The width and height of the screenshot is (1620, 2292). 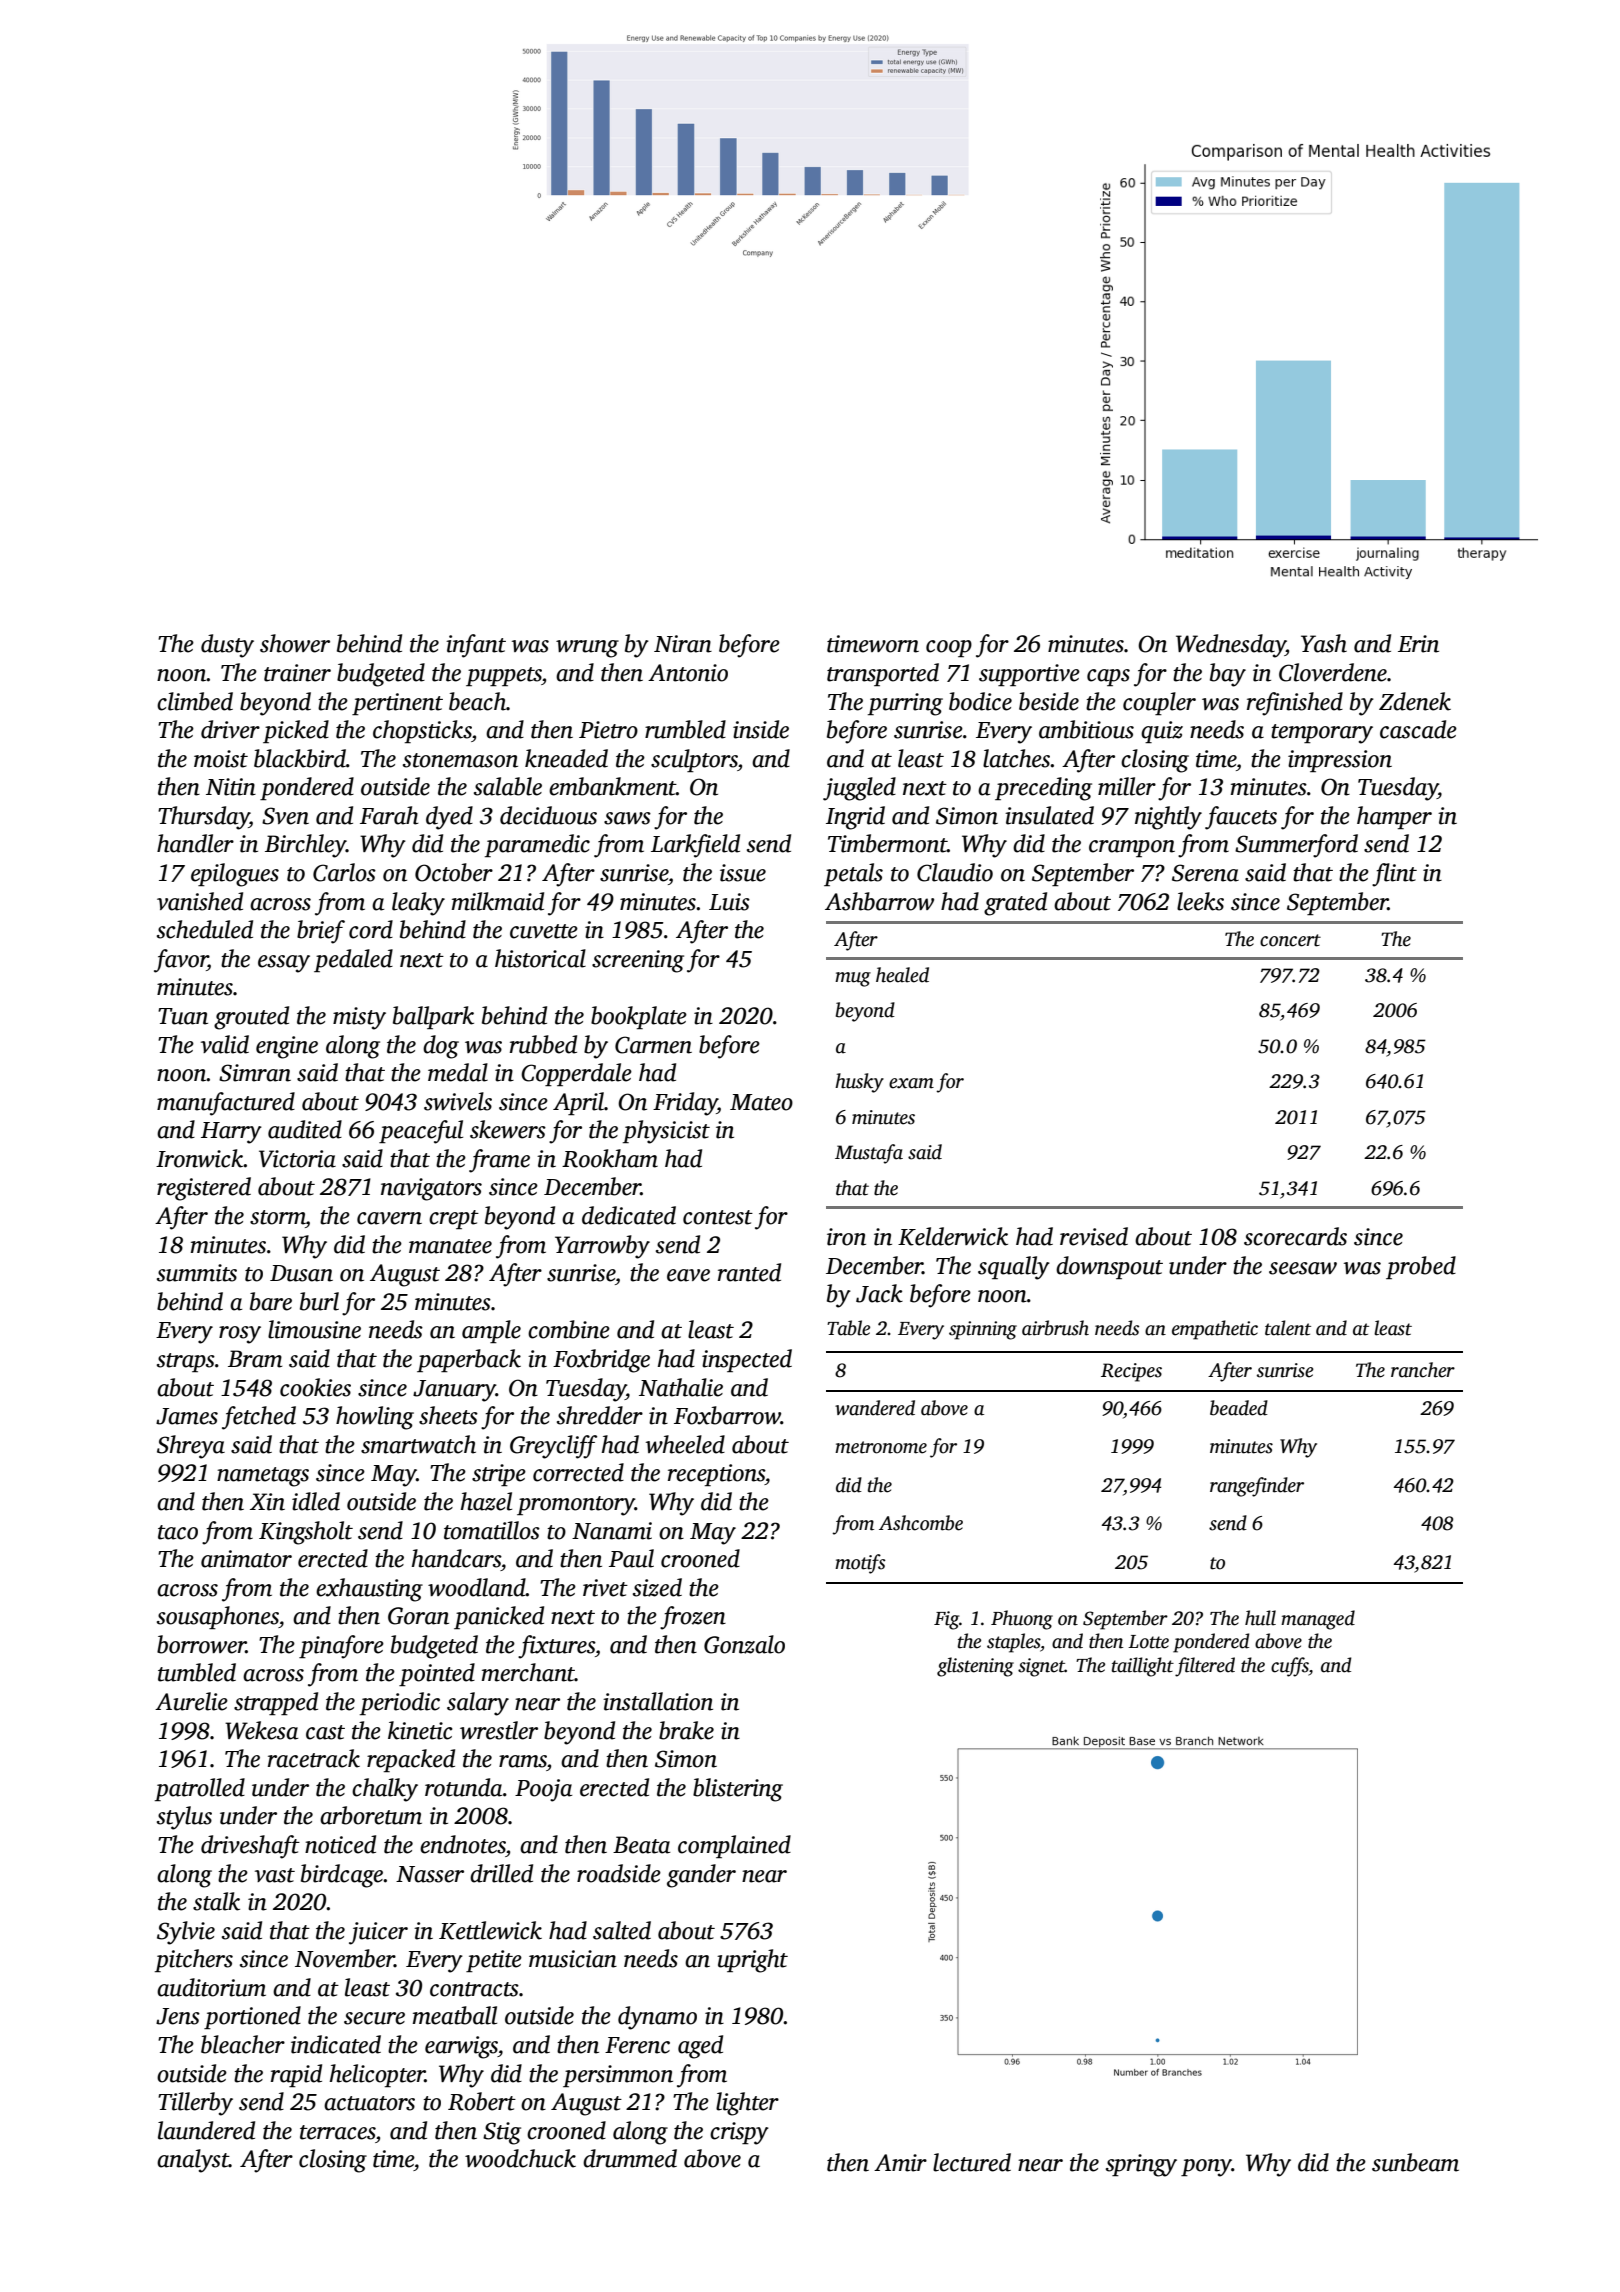 What do you see at coordinates (949, 648) in the screenshot?
I see `coop` at bounding box center [949, 648].
